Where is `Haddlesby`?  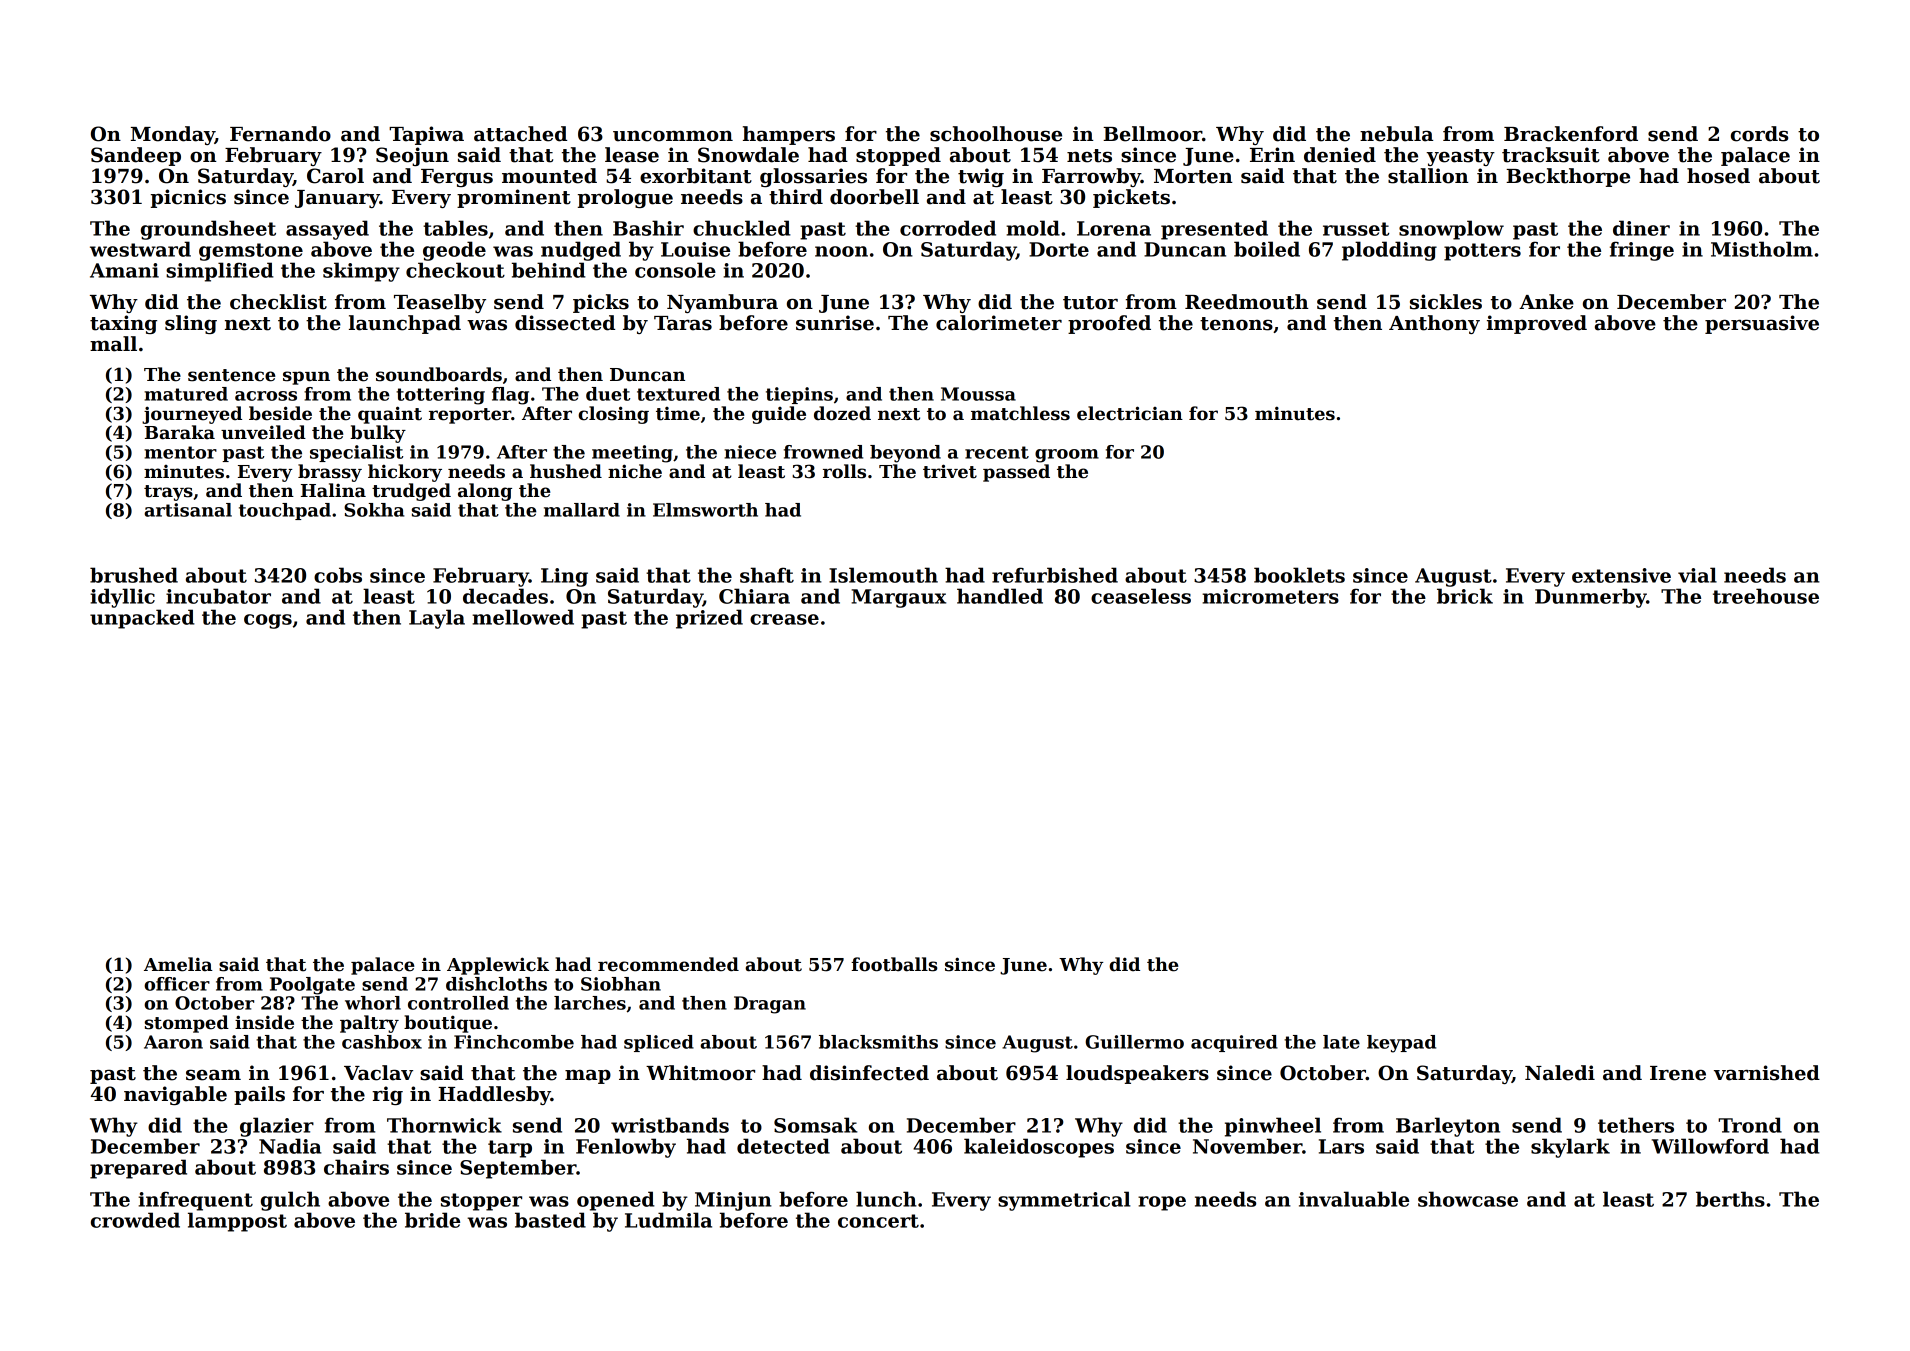 Haddlesby is located at coordinates (494, 1095).
